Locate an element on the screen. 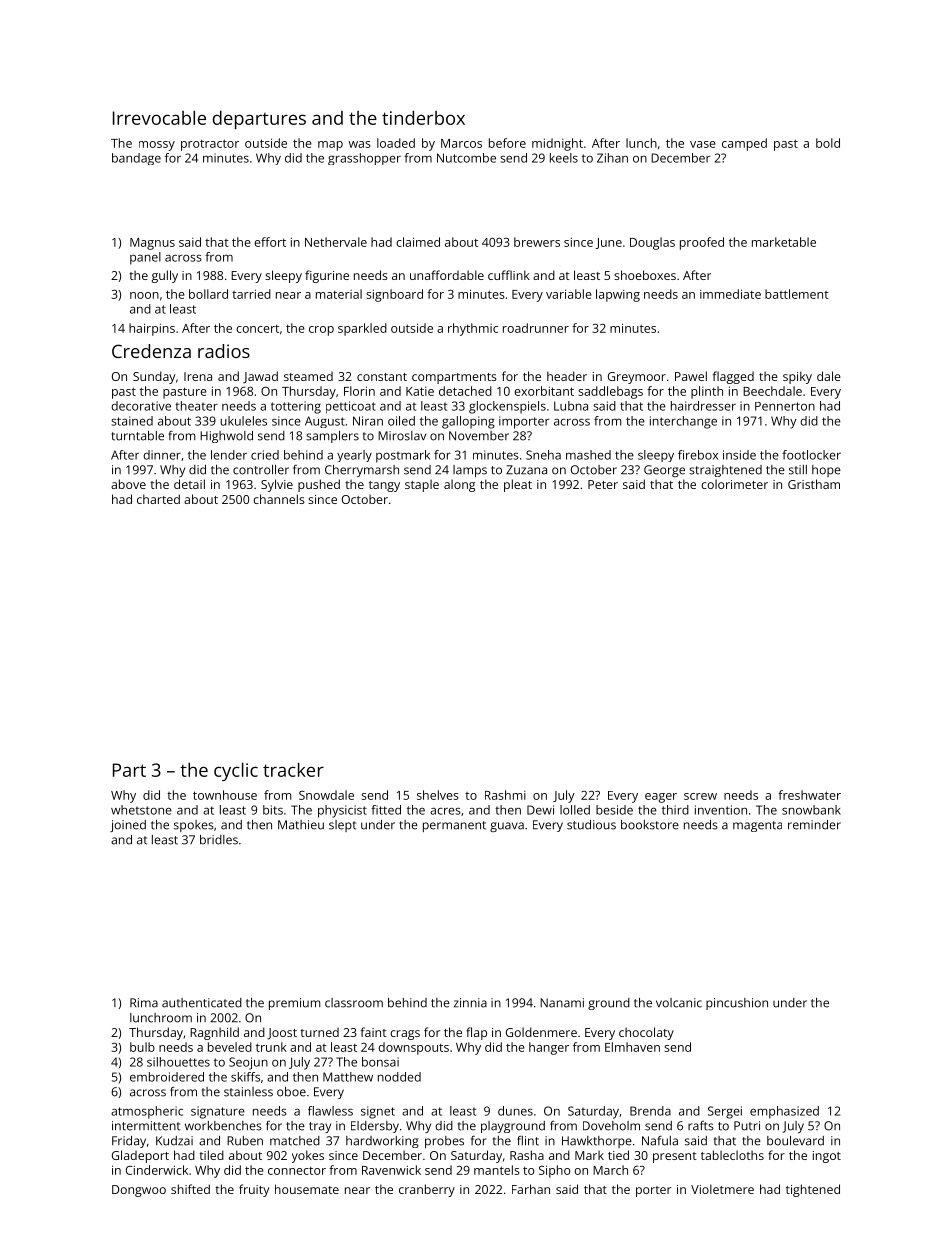  colorimeter is located at coordinates (734, 484).
